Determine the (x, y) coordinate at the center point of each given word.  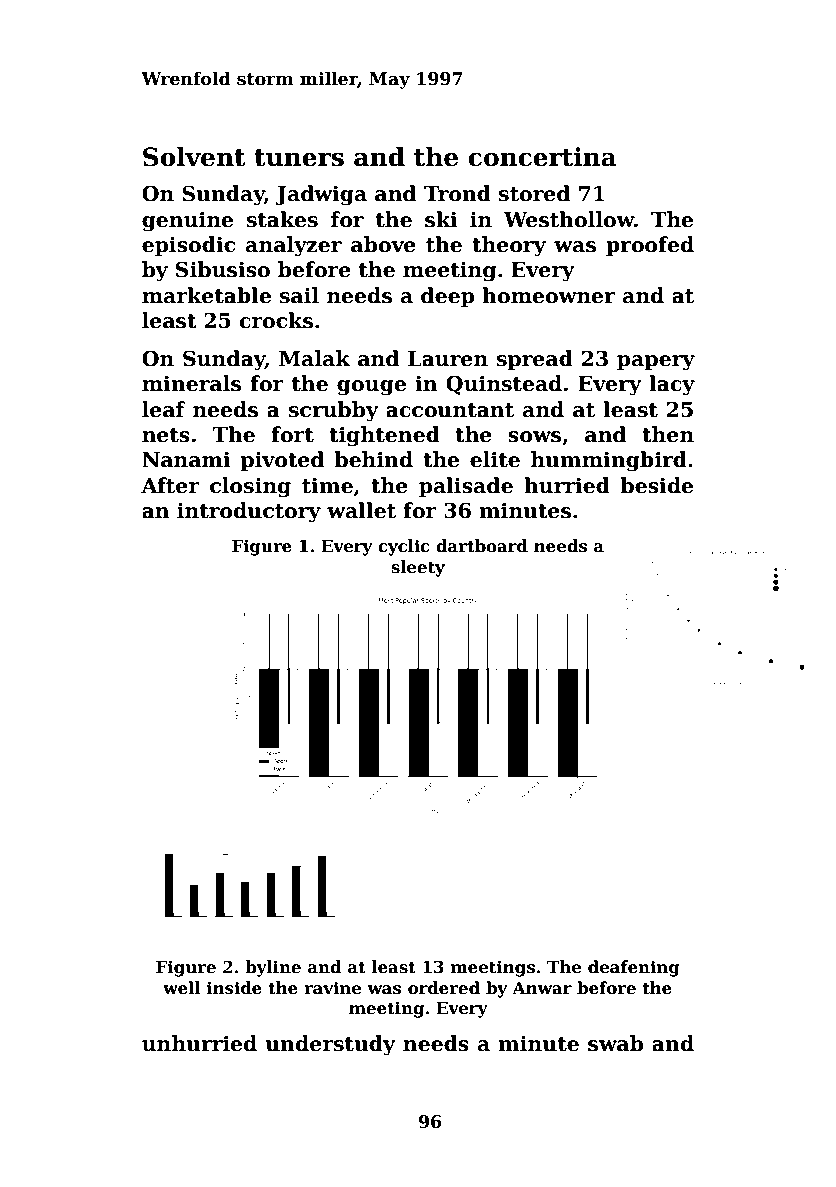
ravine (332, 988)
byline (273, 968)
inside (234, 988)
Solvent (194, 157)
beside (656, 485)
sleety (418, 568)
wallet (361, 510)
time (327, 485)
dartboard (482, 546)
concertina (542, 157)
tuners (299, 158)
